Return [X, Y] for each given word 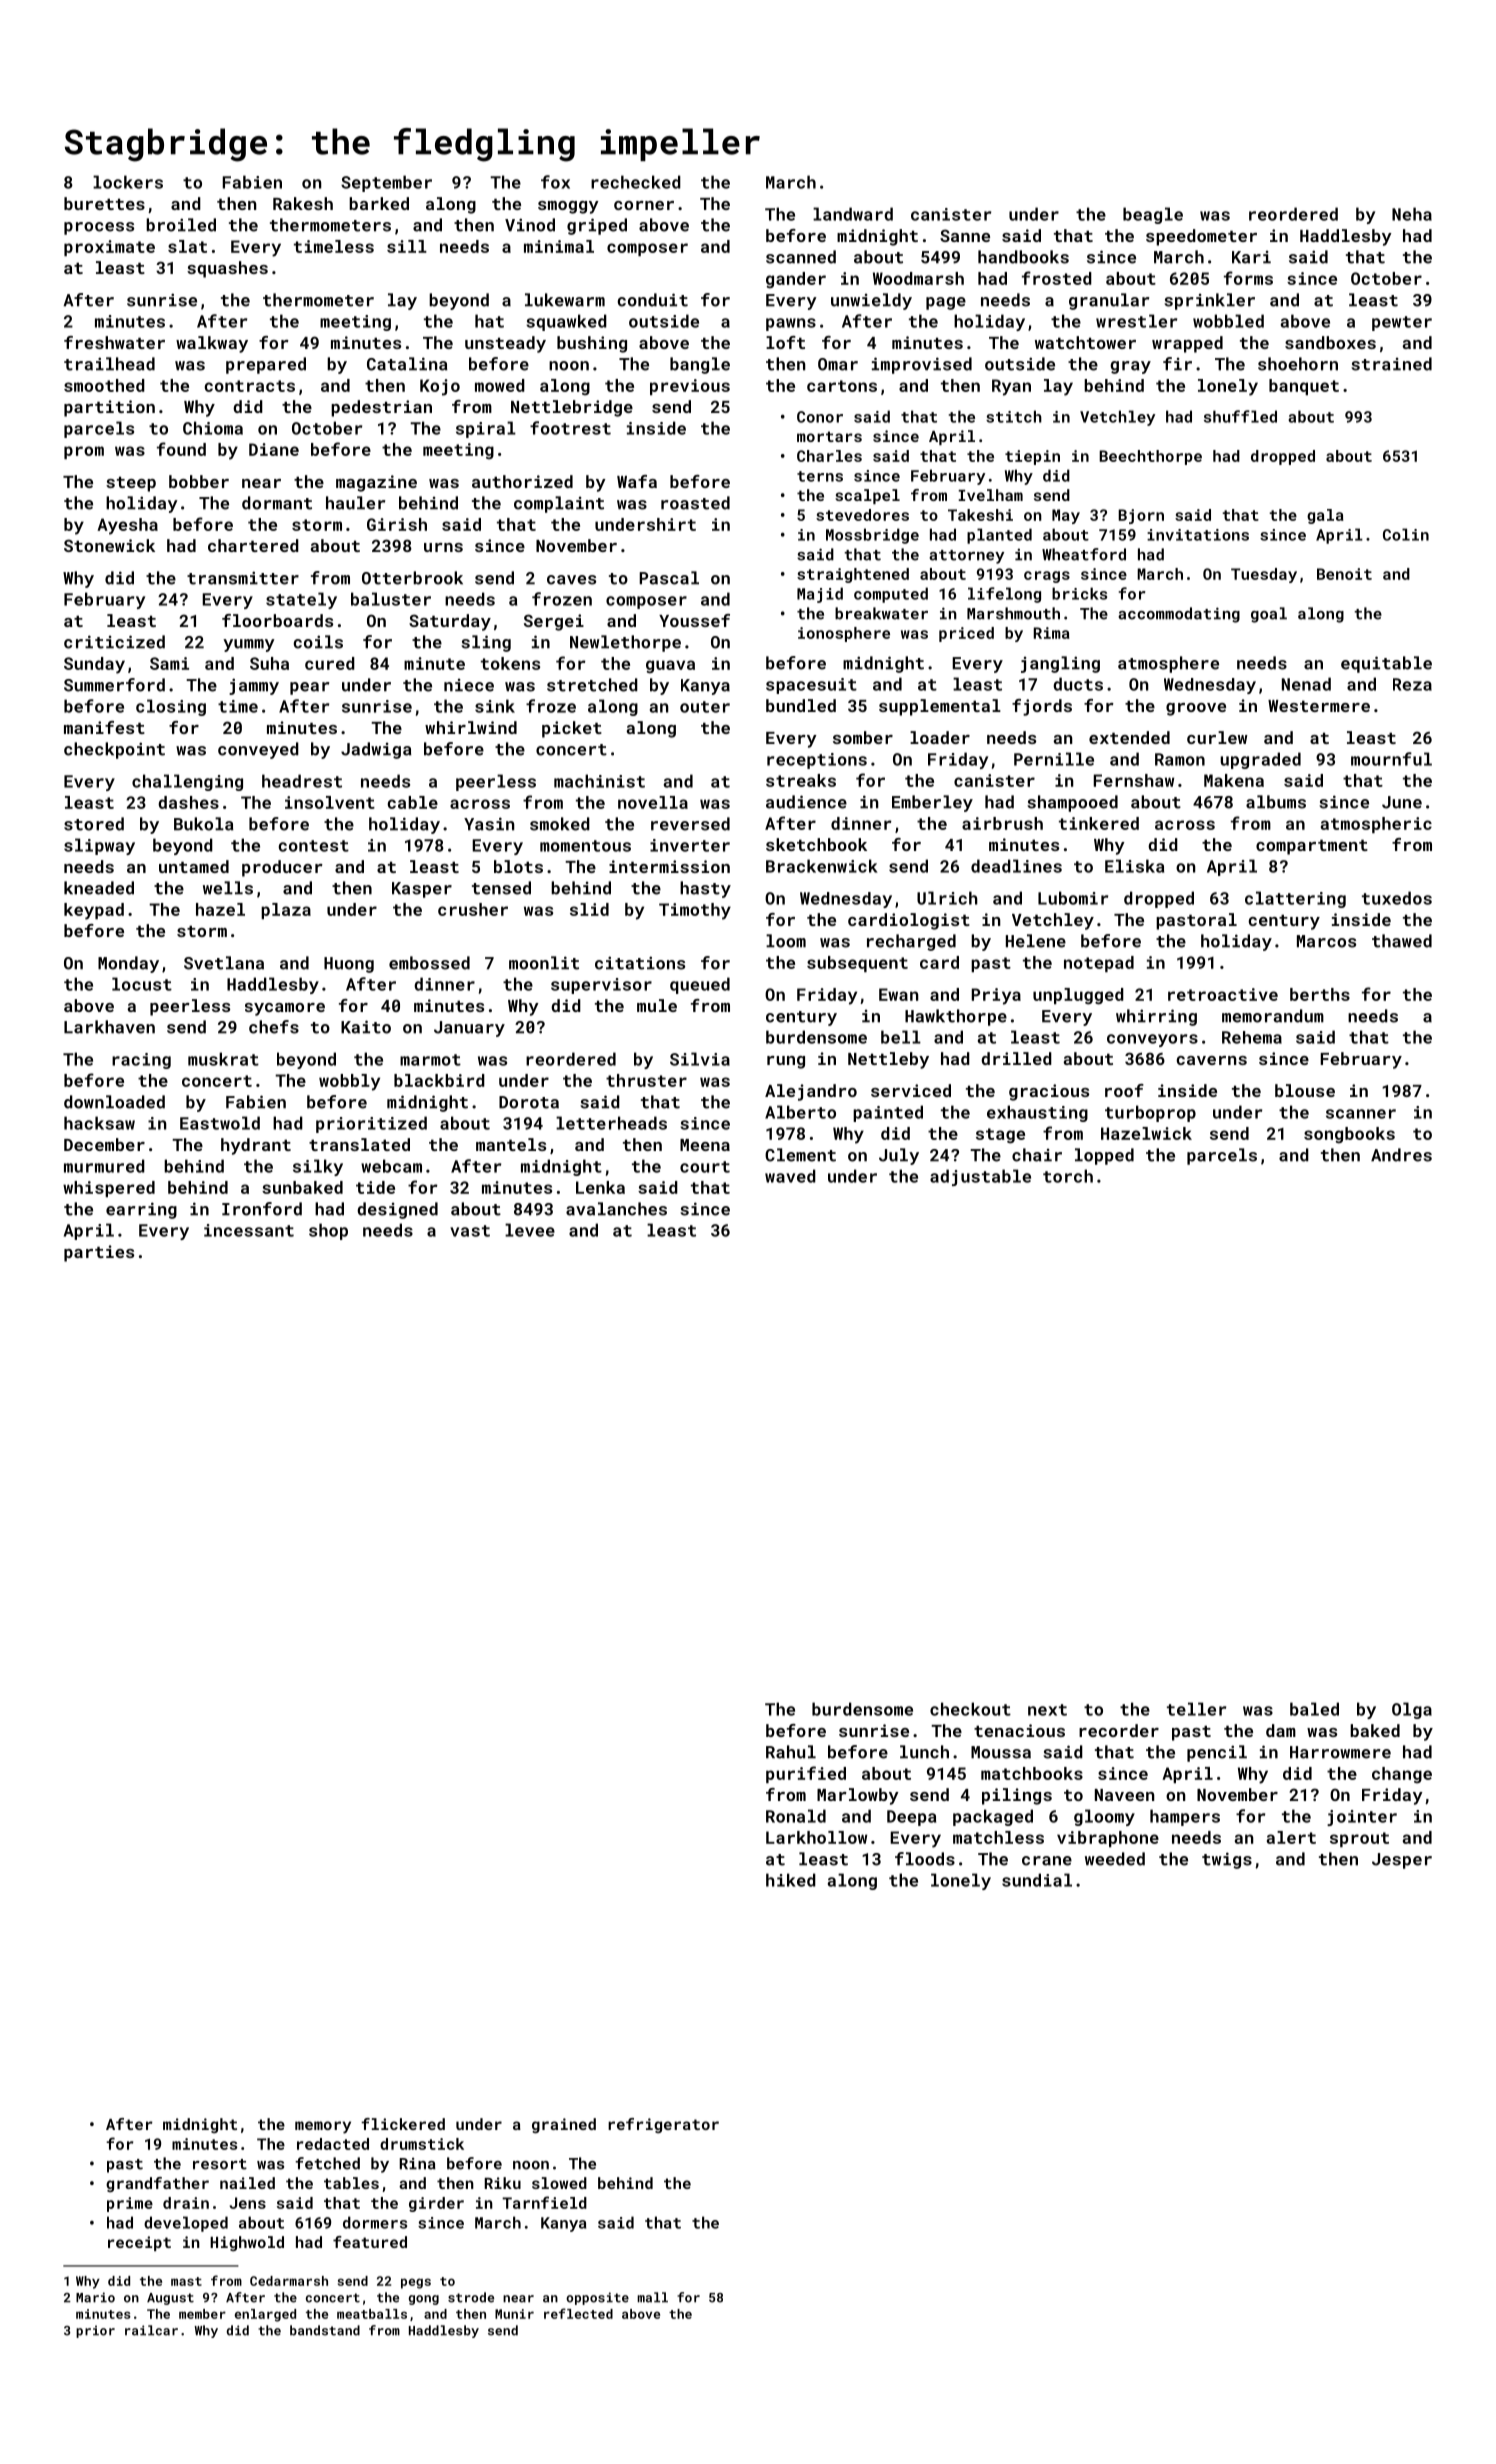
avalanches [616, 1209]
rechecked [636, 182]
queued [700, 985]
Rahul [791, 1752]
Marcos [1326, 941]
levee [530, 1230]
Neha [1412, 214]
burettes [104, 203]
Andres [1401, 1155]
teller [1196, 1709]
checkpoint [114, 750]
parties [99, 1253]
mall [652, 2297]
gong [424, 2300]
